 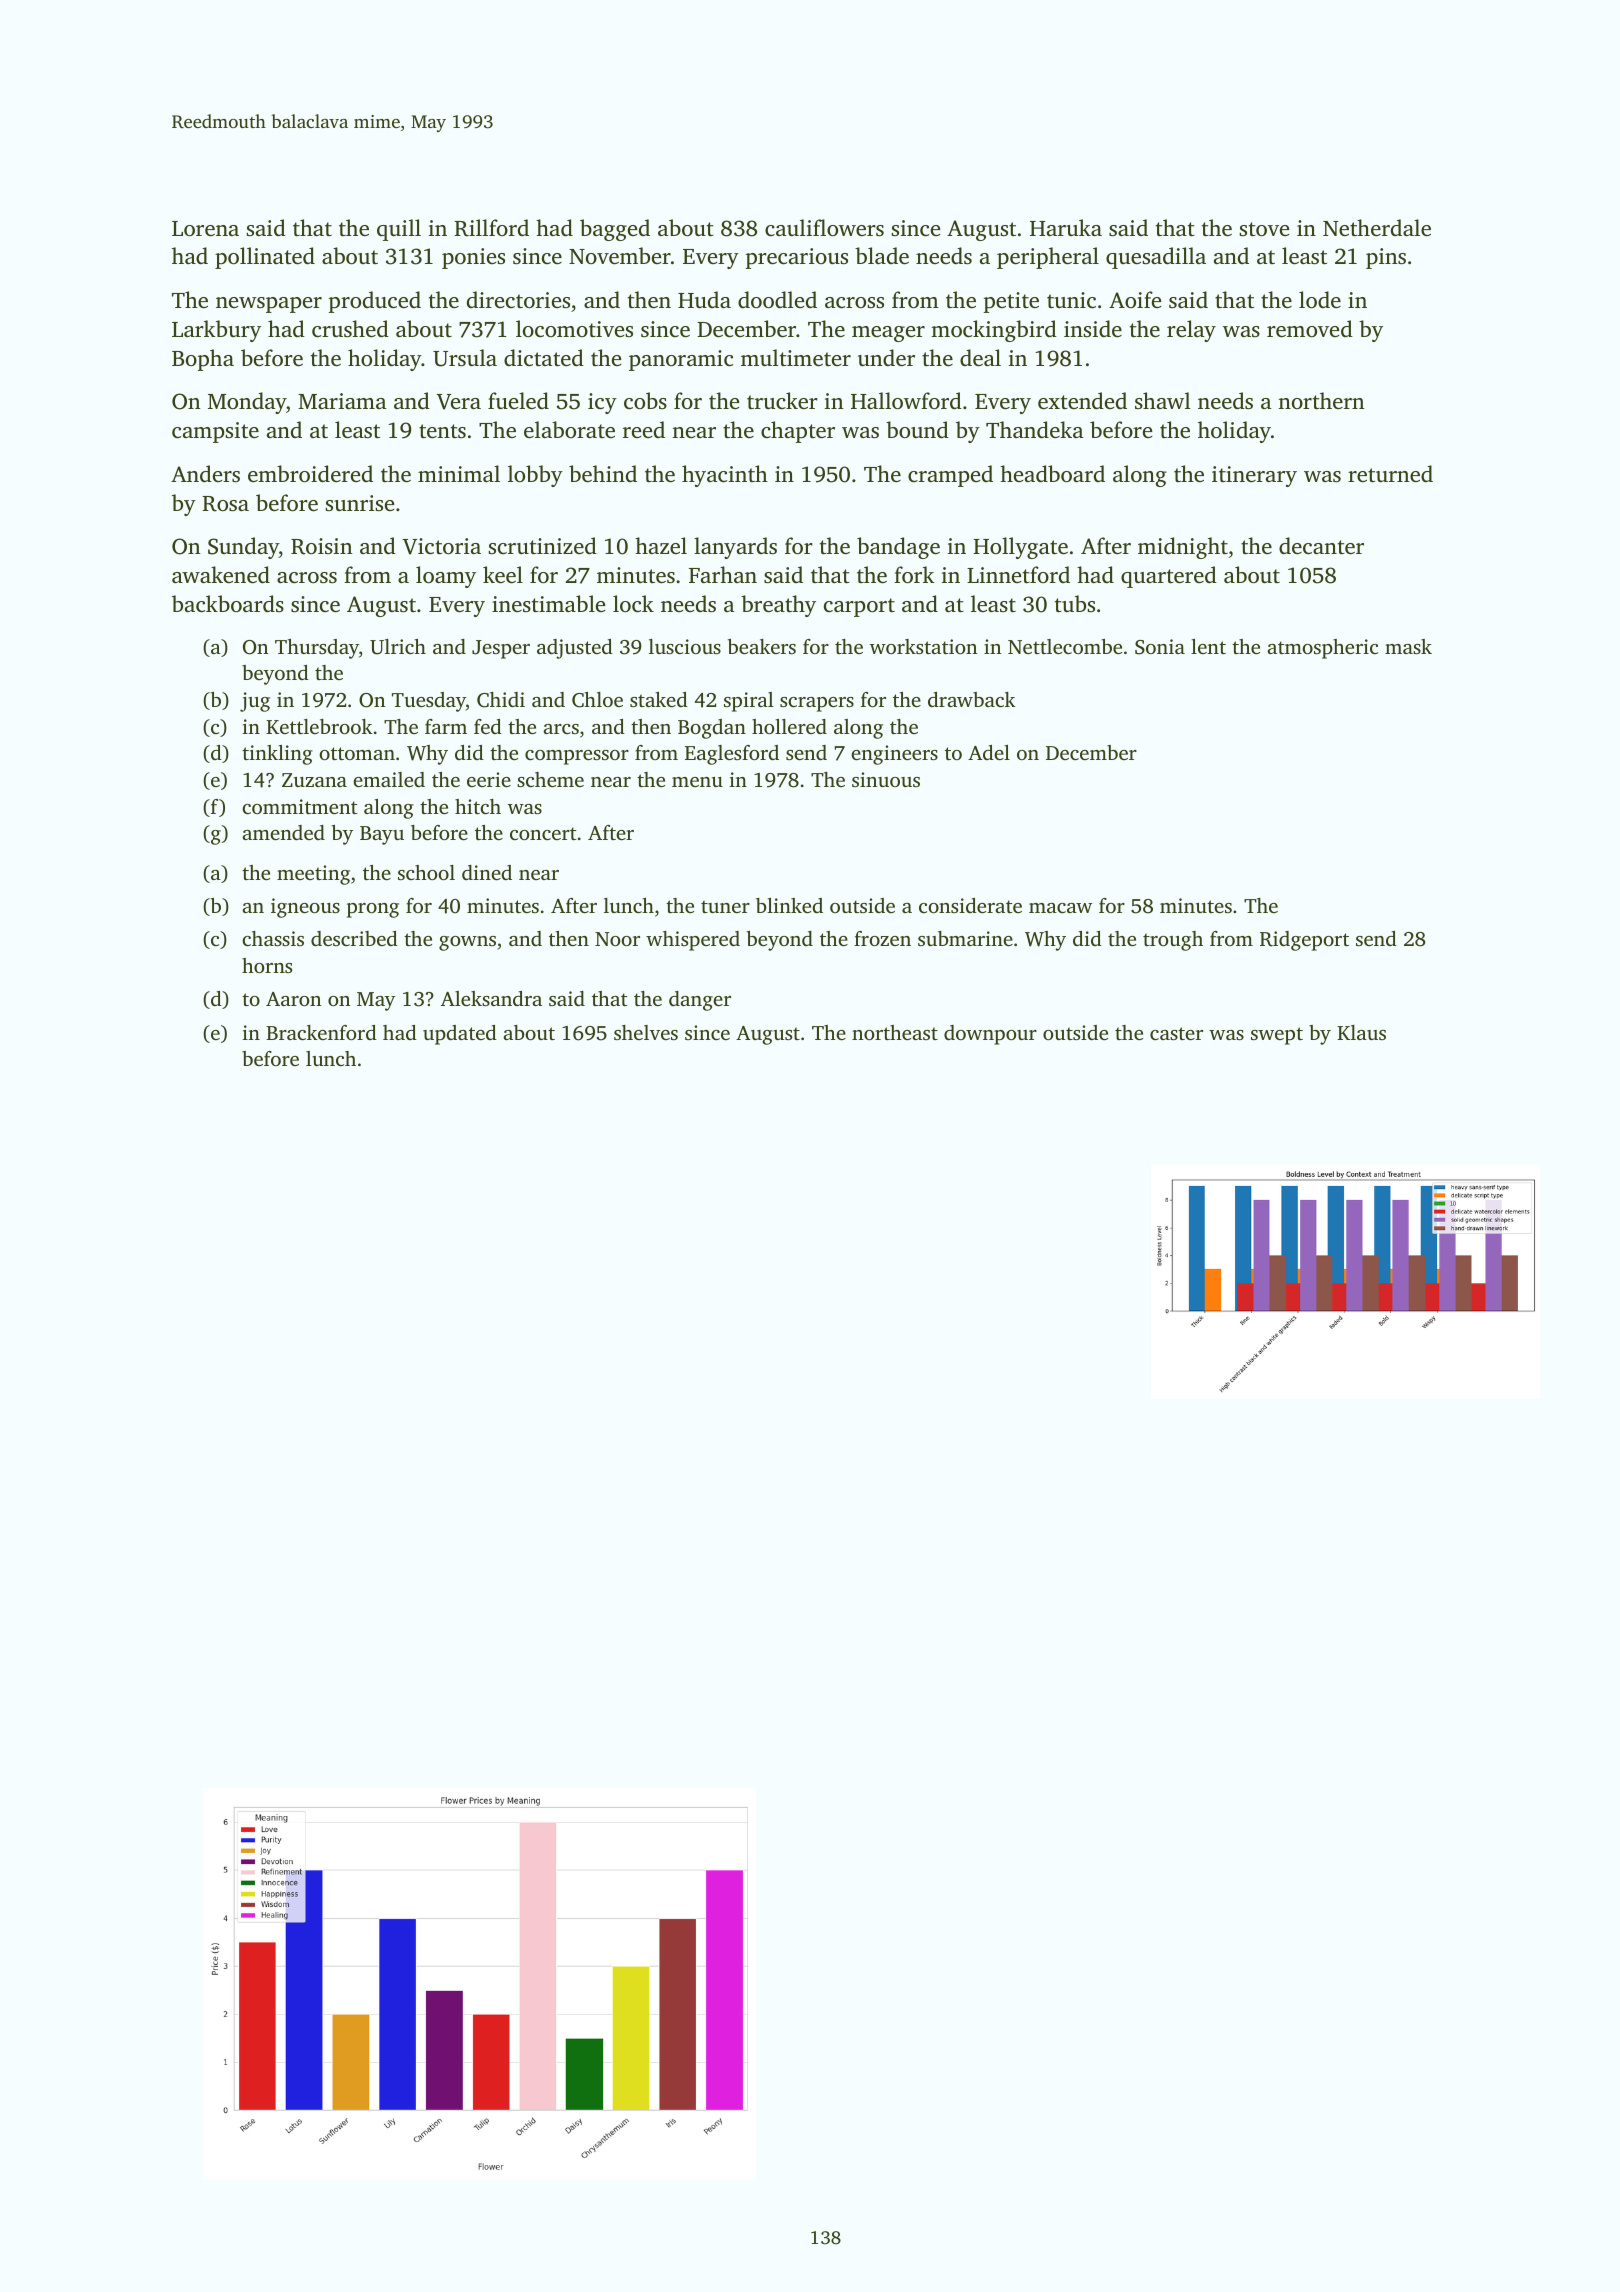 I want to click on Aoife, so click(x=1135, y=299).
